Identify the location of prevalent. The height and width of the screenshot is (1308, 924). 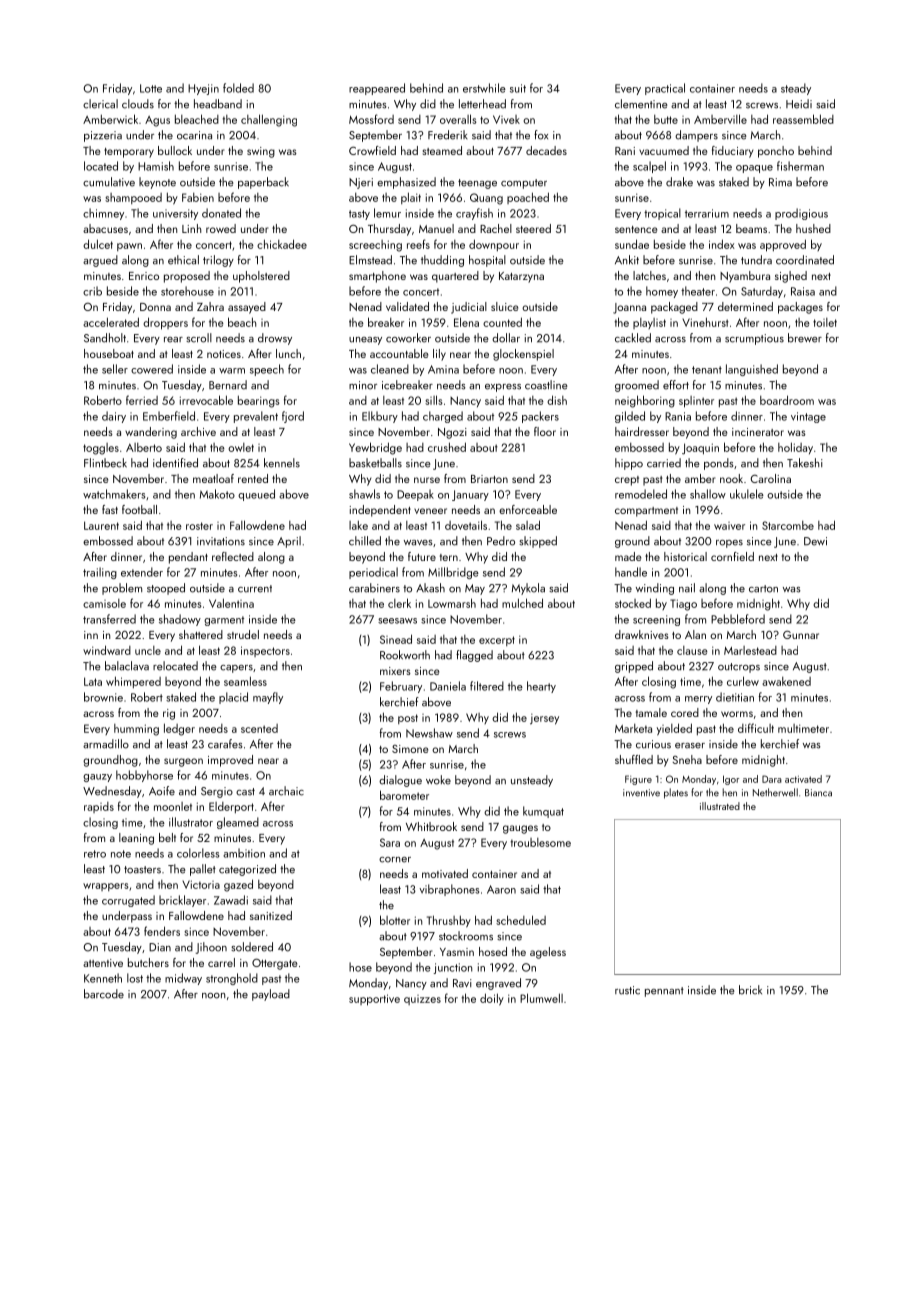
(256, 417).
